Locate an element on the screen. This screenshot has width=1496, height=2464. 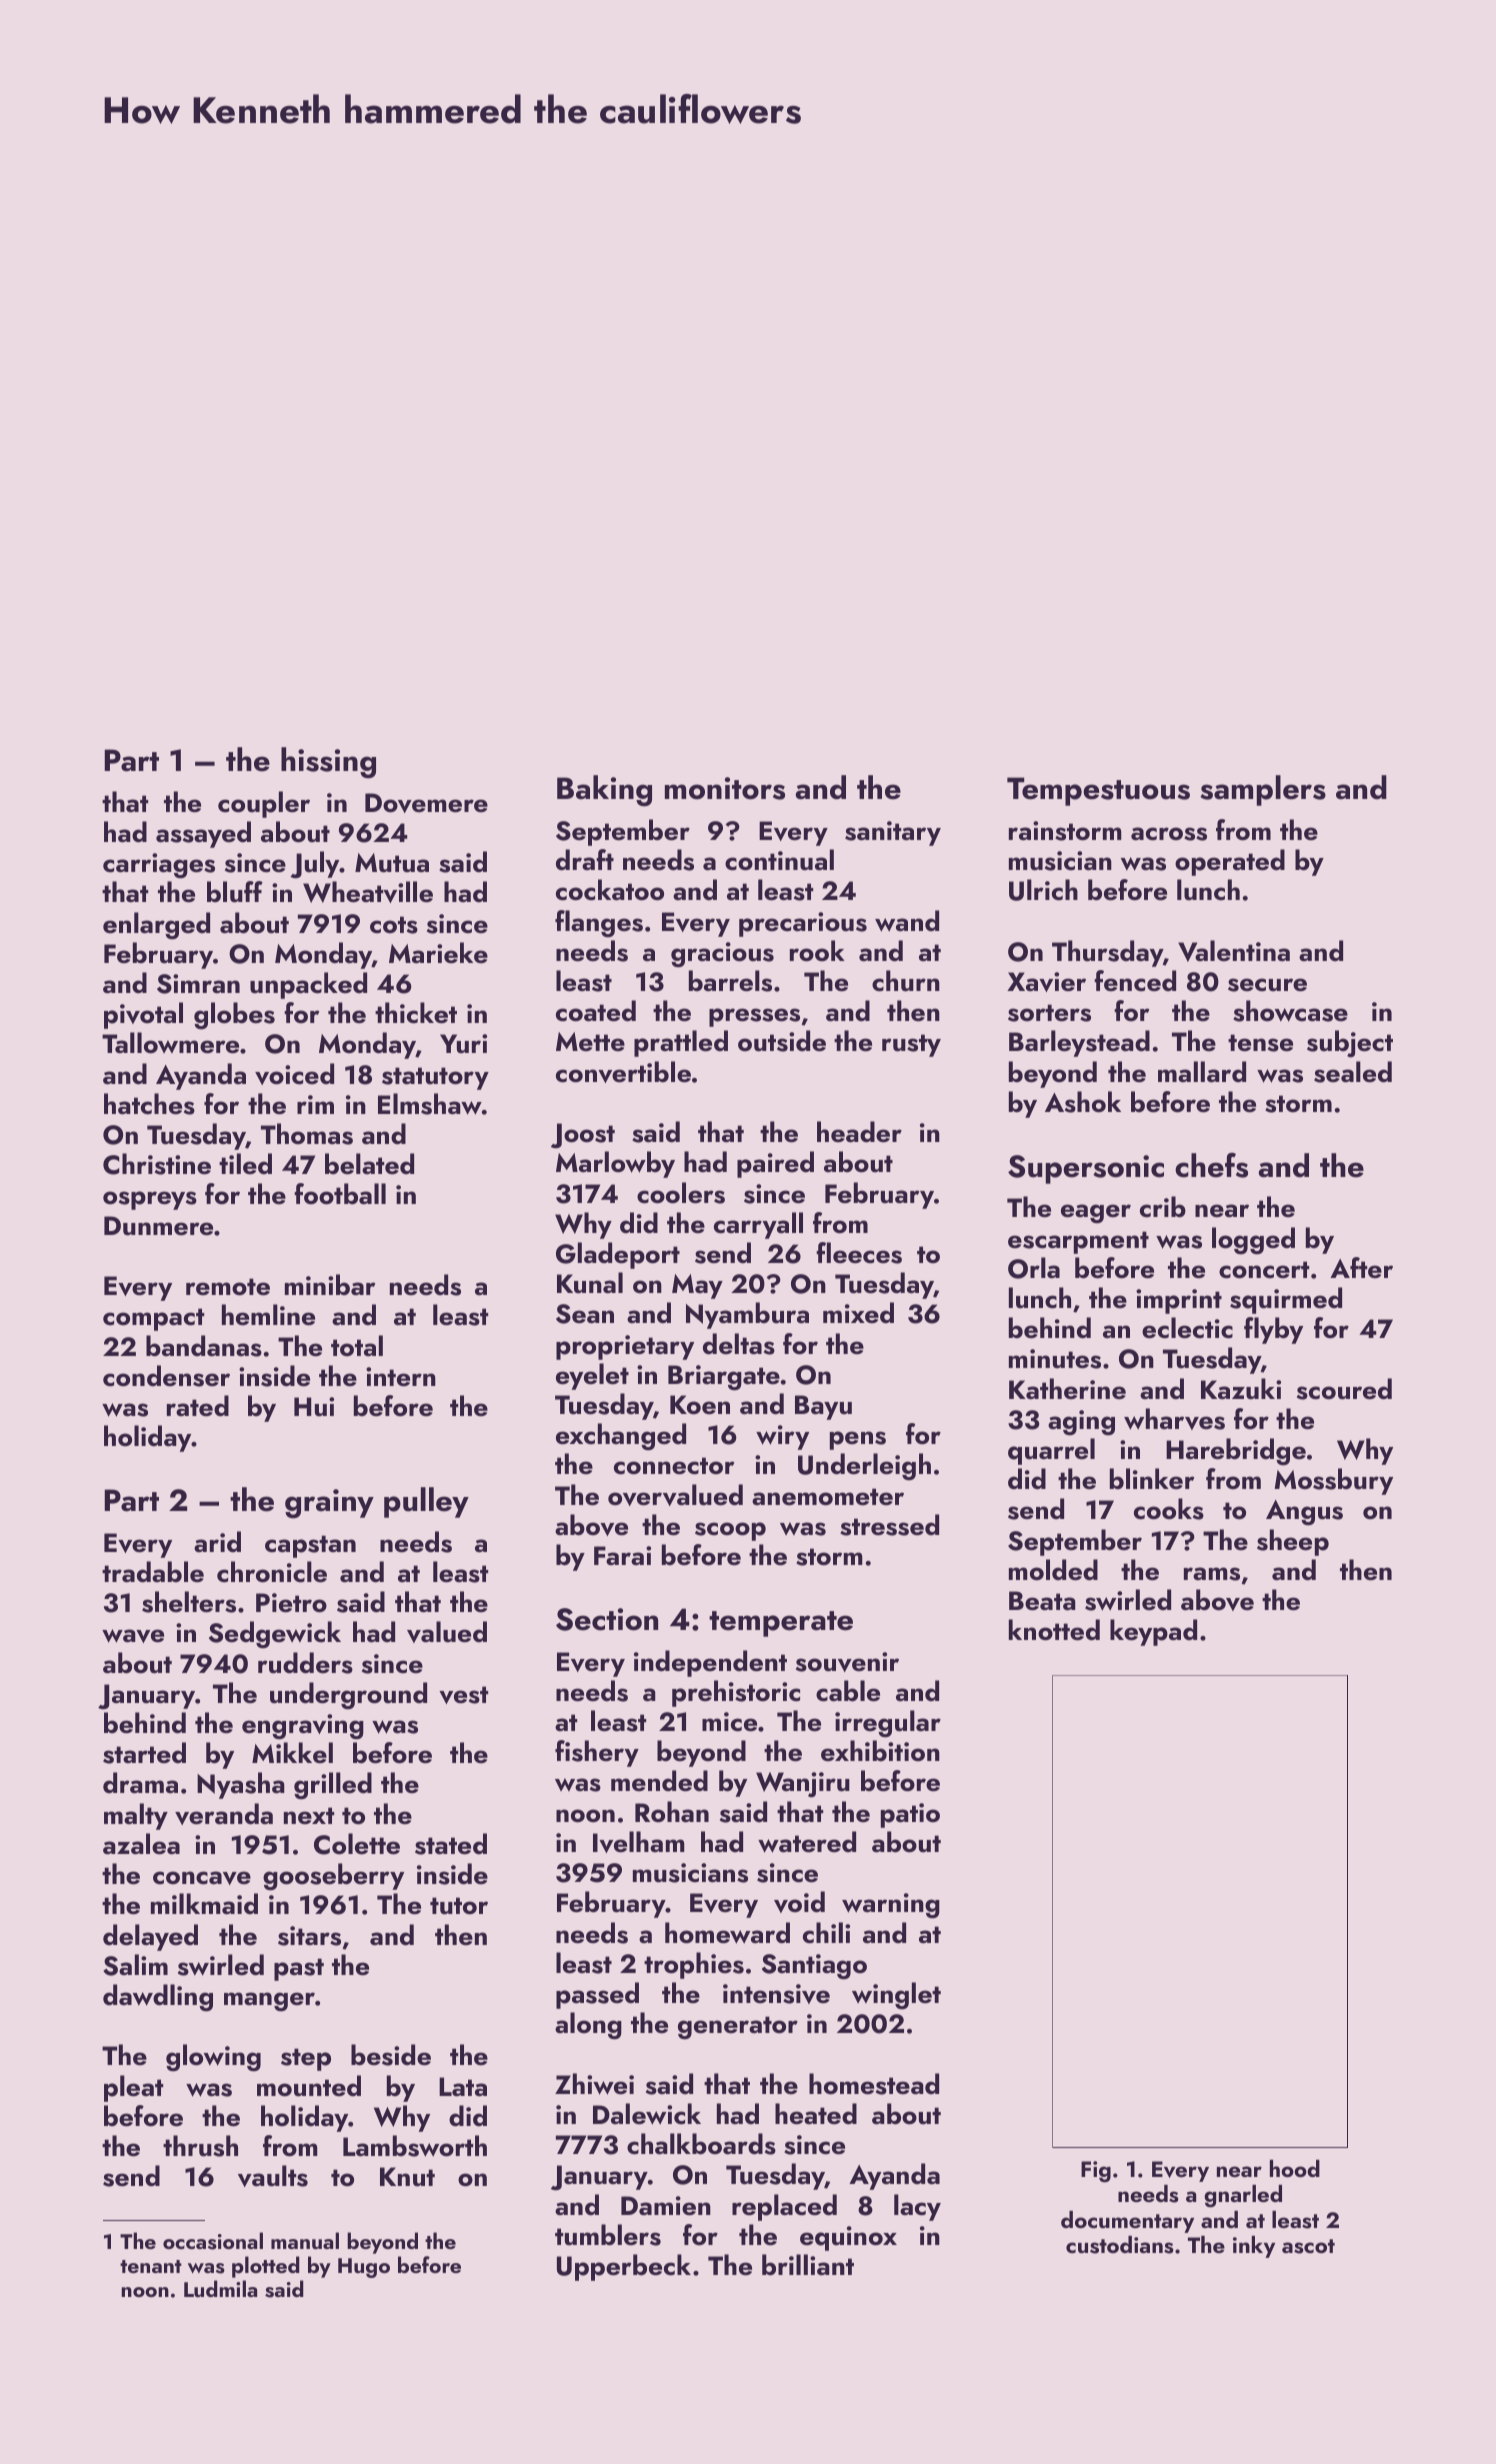
logged is located at coordinates (1253, 1241).
